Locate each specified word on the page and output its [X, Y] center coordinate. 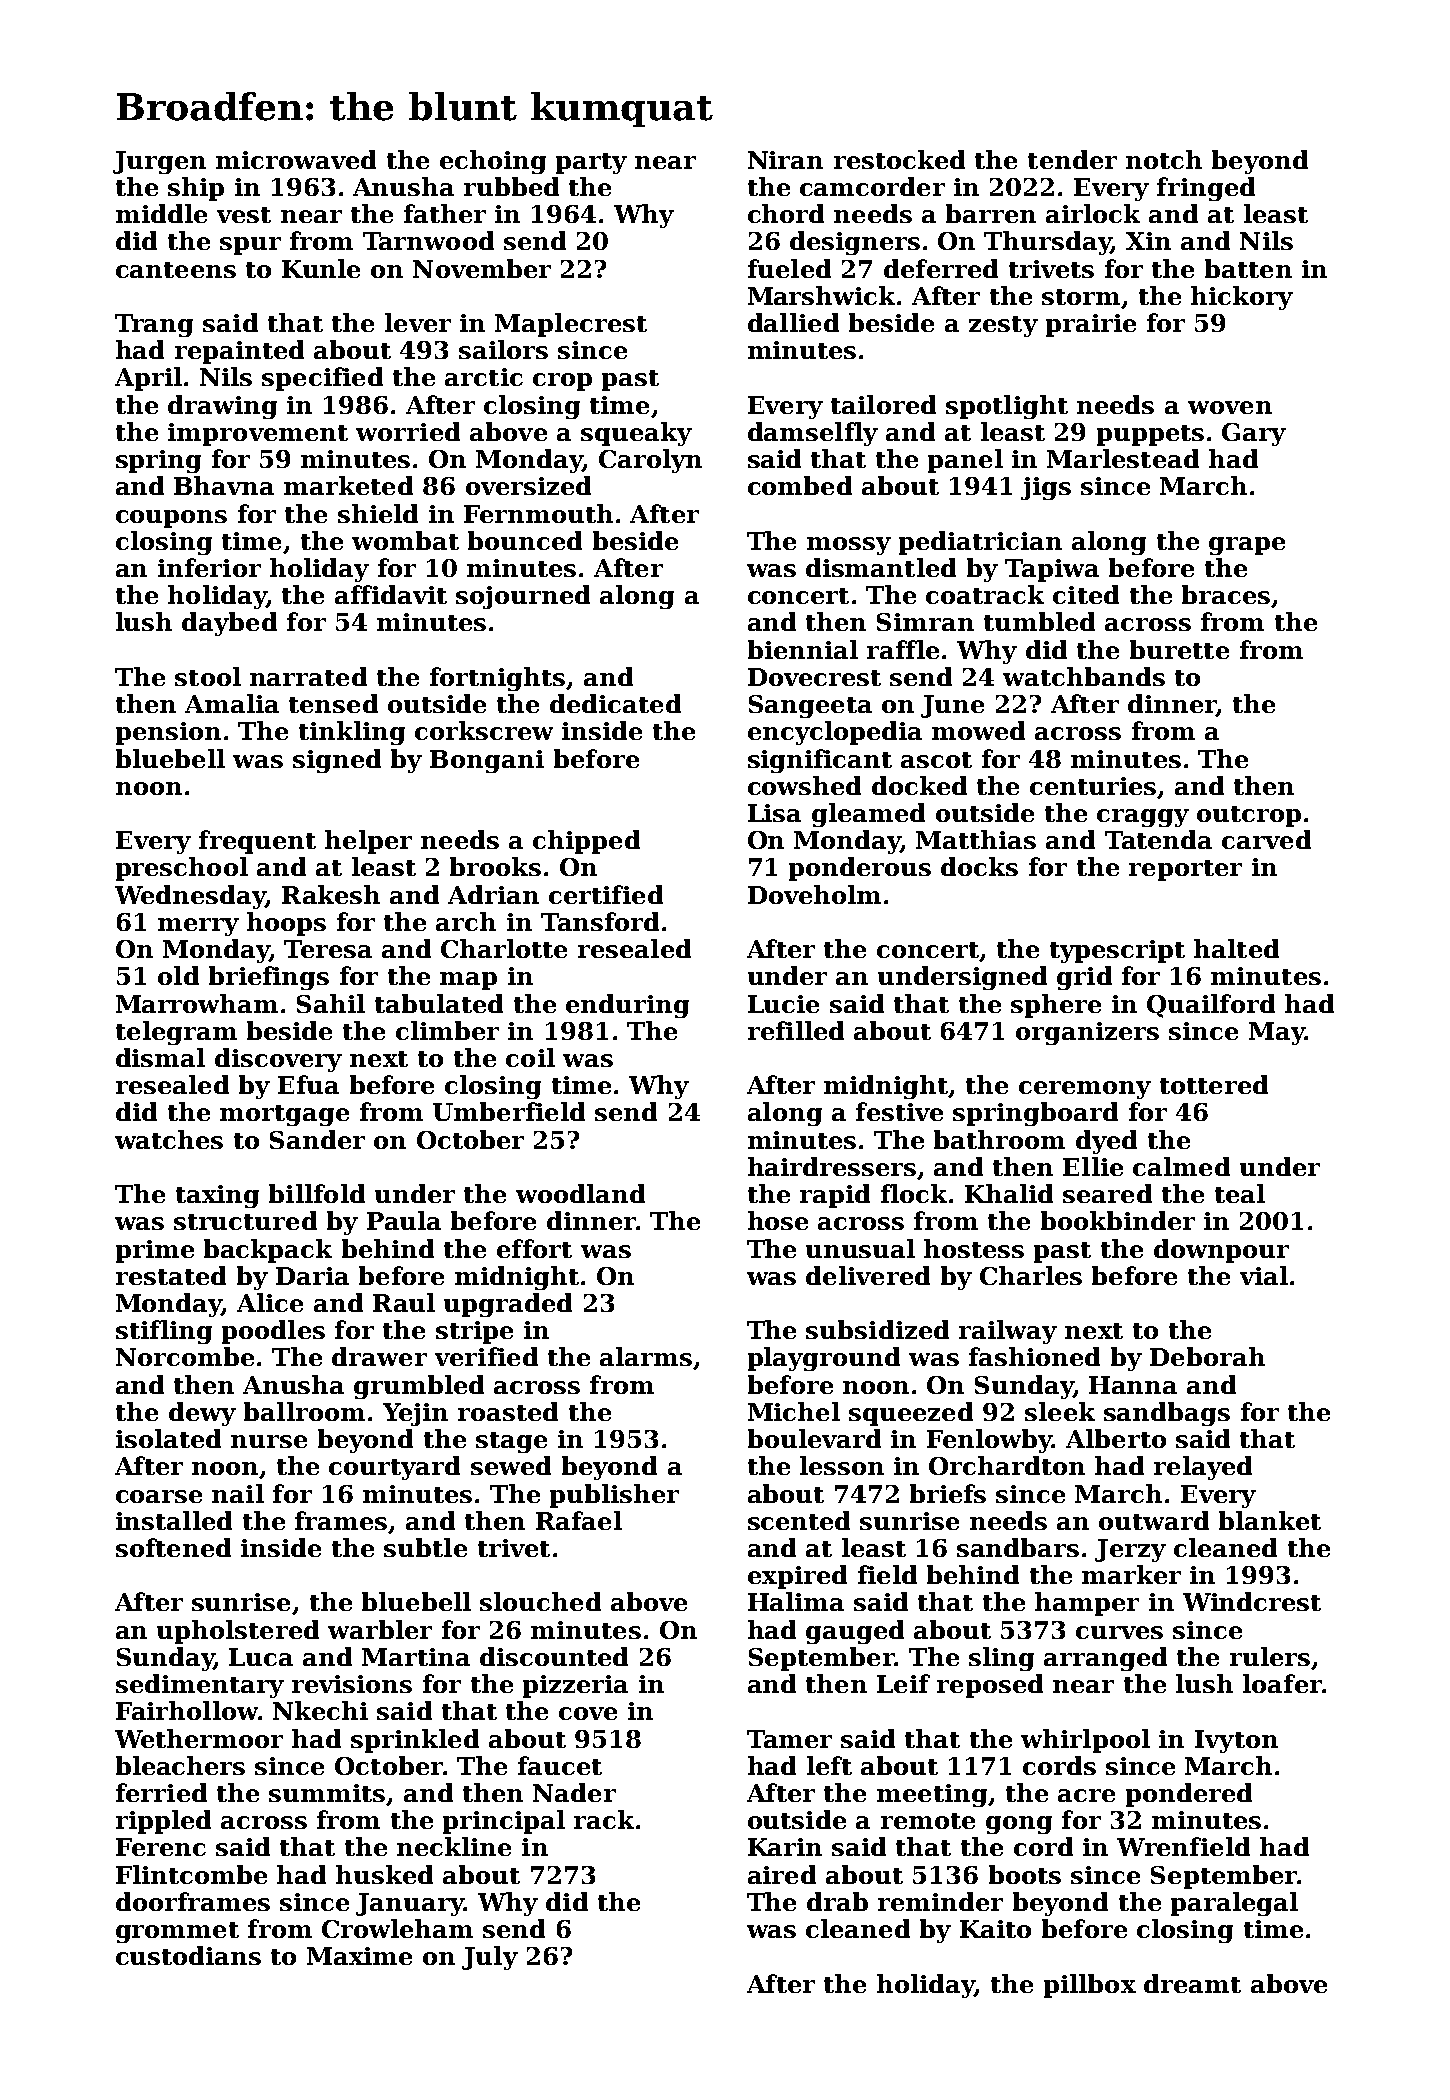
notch [1164, 159]
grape [1247, 546]
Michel [794, 1411]
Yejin [415, 1414]
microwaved [296, 159]
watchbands [1084, 676]
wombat [405, 540]
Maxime [359, 1956]
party [591, 163]
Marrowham [197, 1003]
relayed [1203, 1468]
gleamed [868, 815]
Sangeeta [810, 706]
